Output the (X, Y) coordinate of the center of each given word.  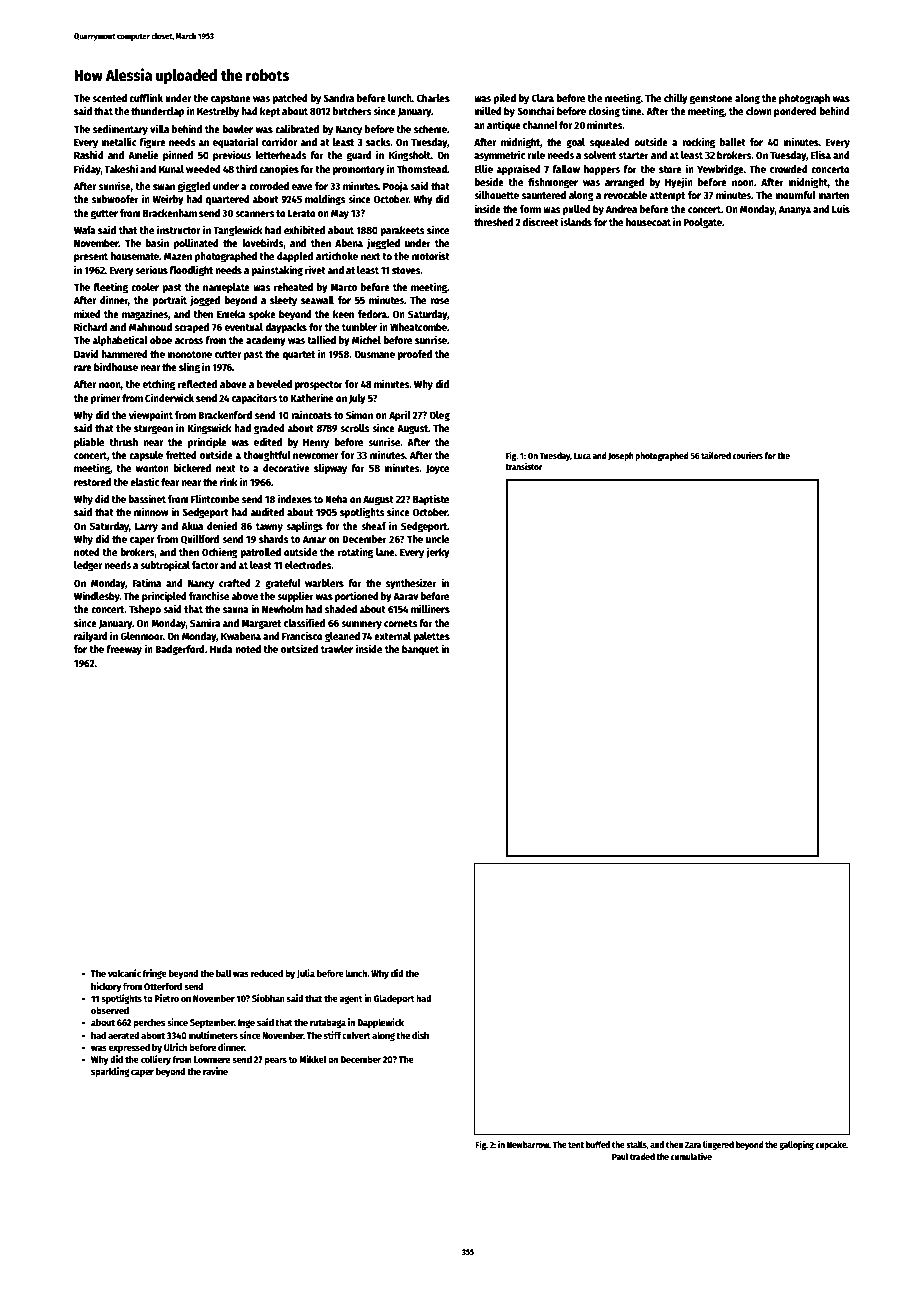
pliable (89, 442)
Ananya (795, 210)
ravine (215, 1071)
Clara (542, 98)
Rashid (89, 154)
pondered (795, 112)
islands (576, 221)
